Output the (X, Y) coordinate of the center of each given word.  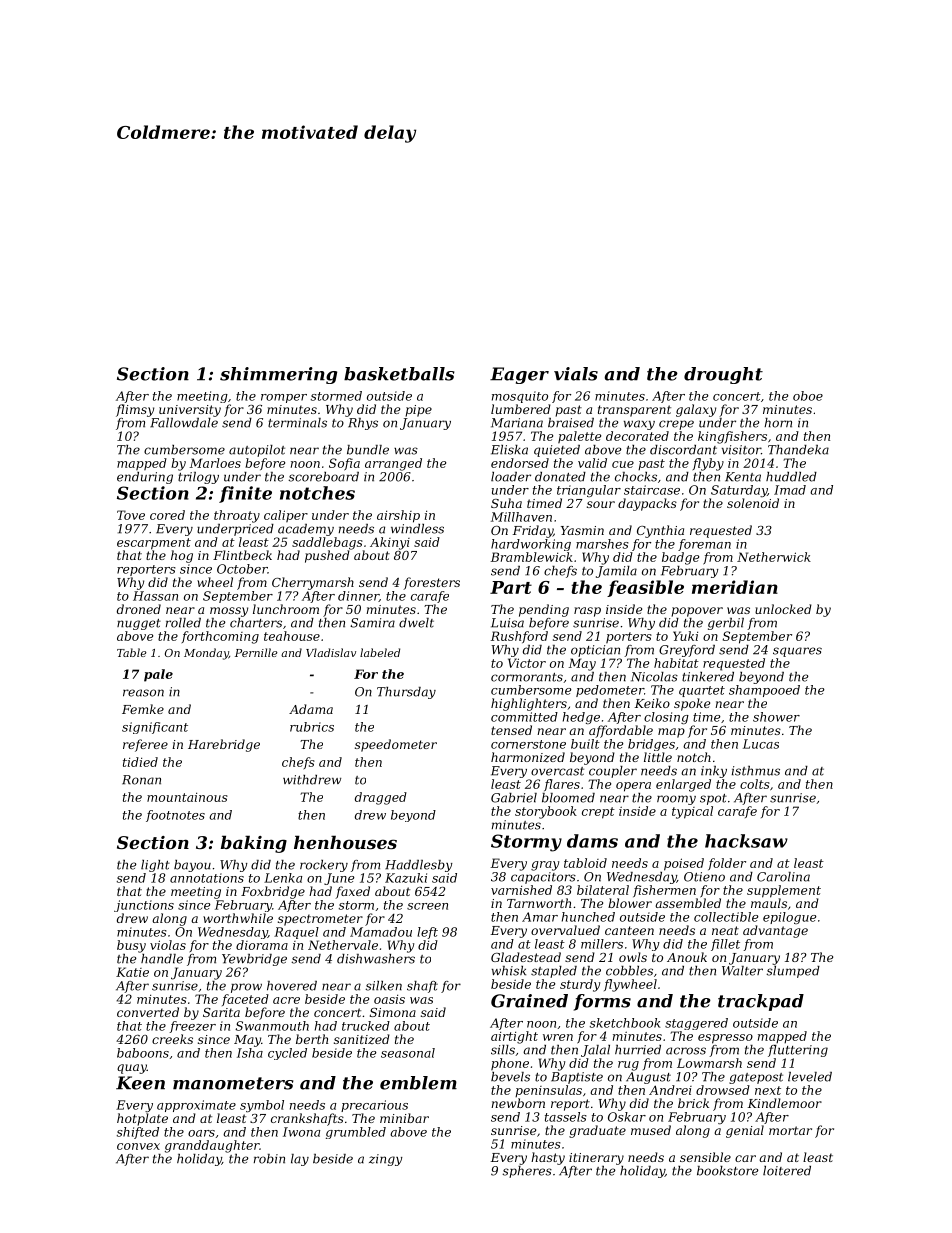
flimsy (135, 410)
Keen (140, 1083)
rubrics (312, 727)
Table (132, 652)
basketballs (399, 374)
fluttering (798, 1051)
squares (797, 652)
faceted (245, 1000)
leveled (810, 1077)
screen (427, 906)
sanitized (362, 1039)
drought (723, 375)
